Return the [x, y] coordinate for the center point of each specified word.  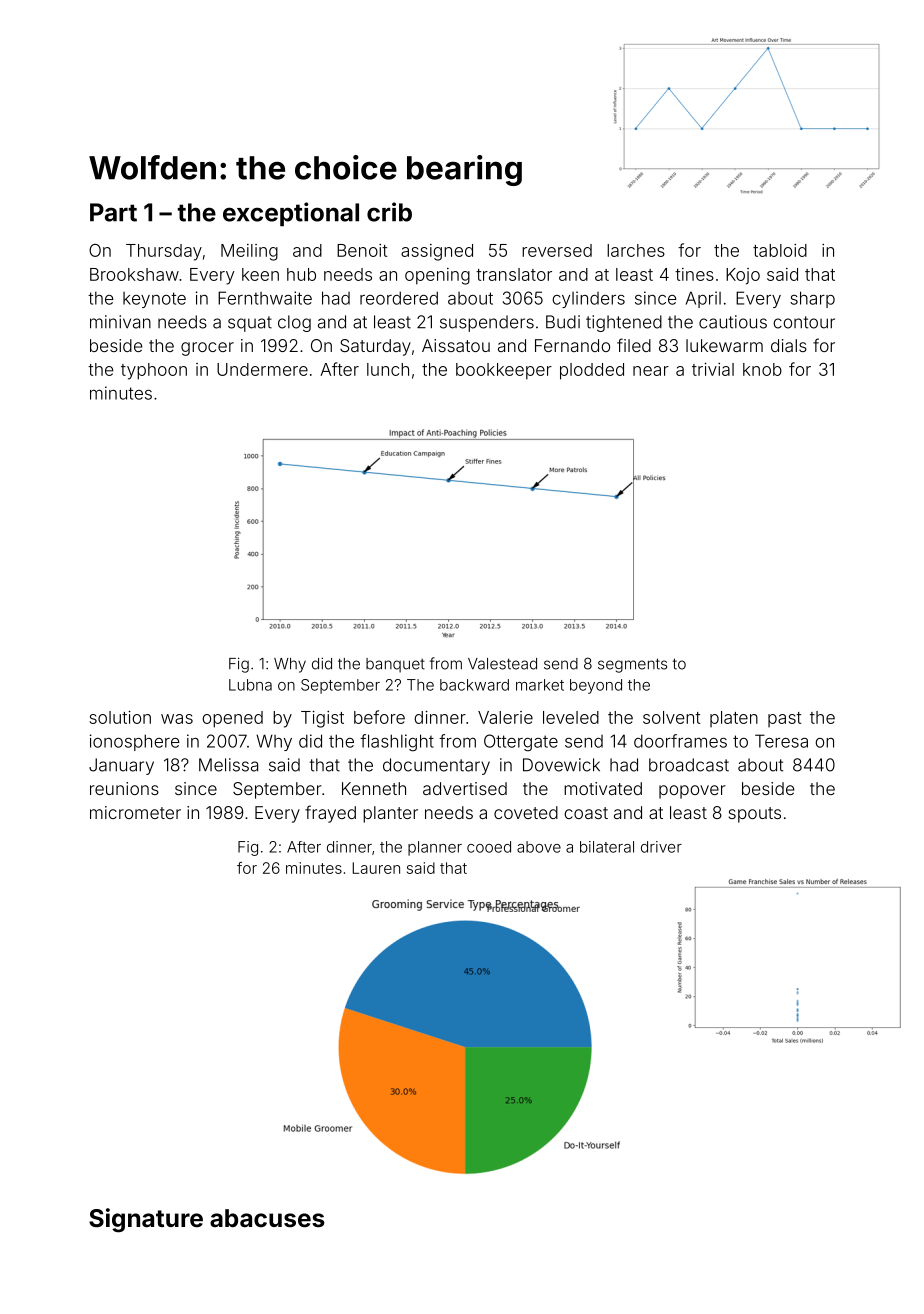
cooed [489, 847]
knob [762, 369]
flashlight [397, 743]
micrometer [135, 812]
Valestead [502, 664]
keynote [154, 300]
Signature [146, 1220]
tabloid [780, 250]
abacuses [267, 1218]
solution [120, 717]
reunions [124, 788]
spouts [755, 815]
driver [661, 847]
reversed [557, 250]
